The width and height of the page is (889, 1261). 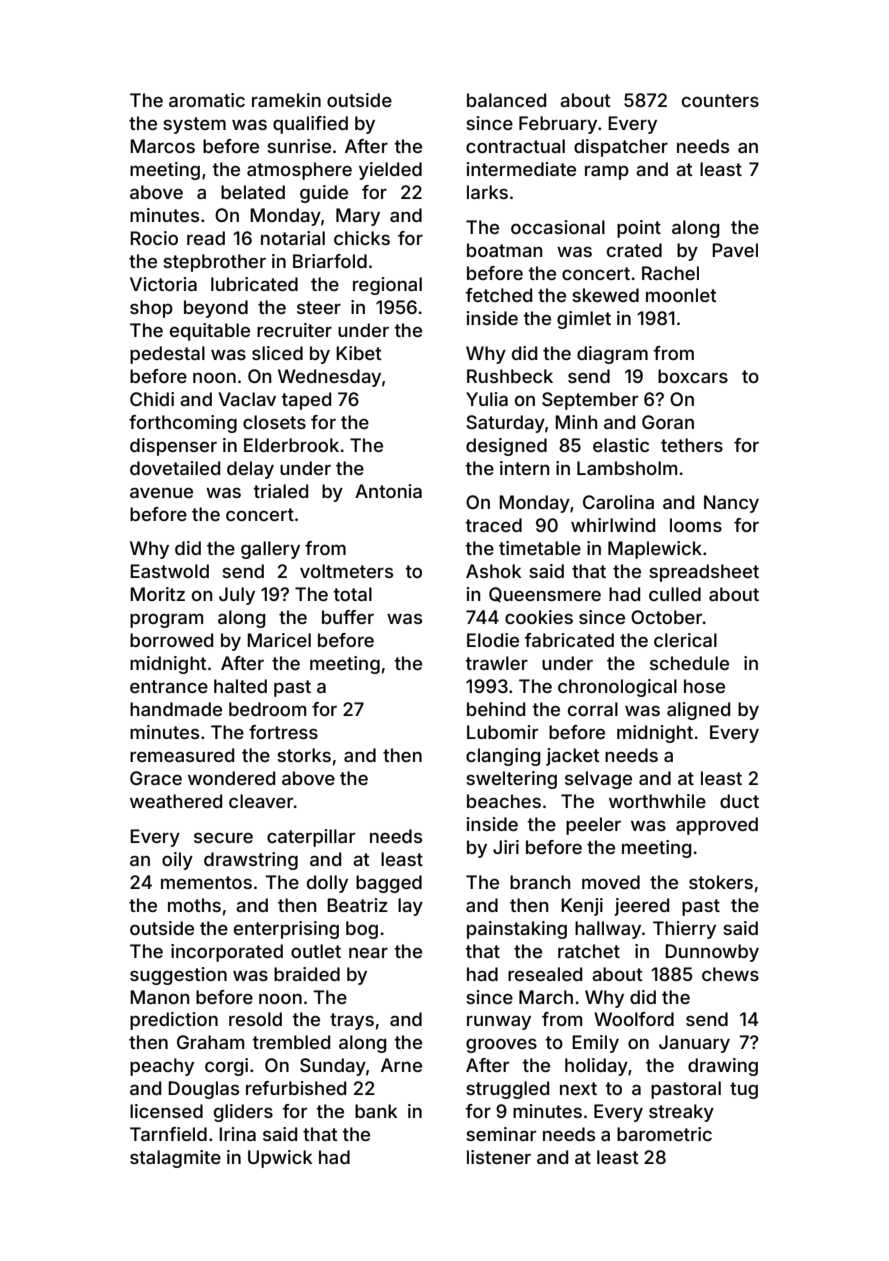 What do you see at coordinates (595, 1044) in the page?
I see `Emily` at bounding box center [595, 1044].
